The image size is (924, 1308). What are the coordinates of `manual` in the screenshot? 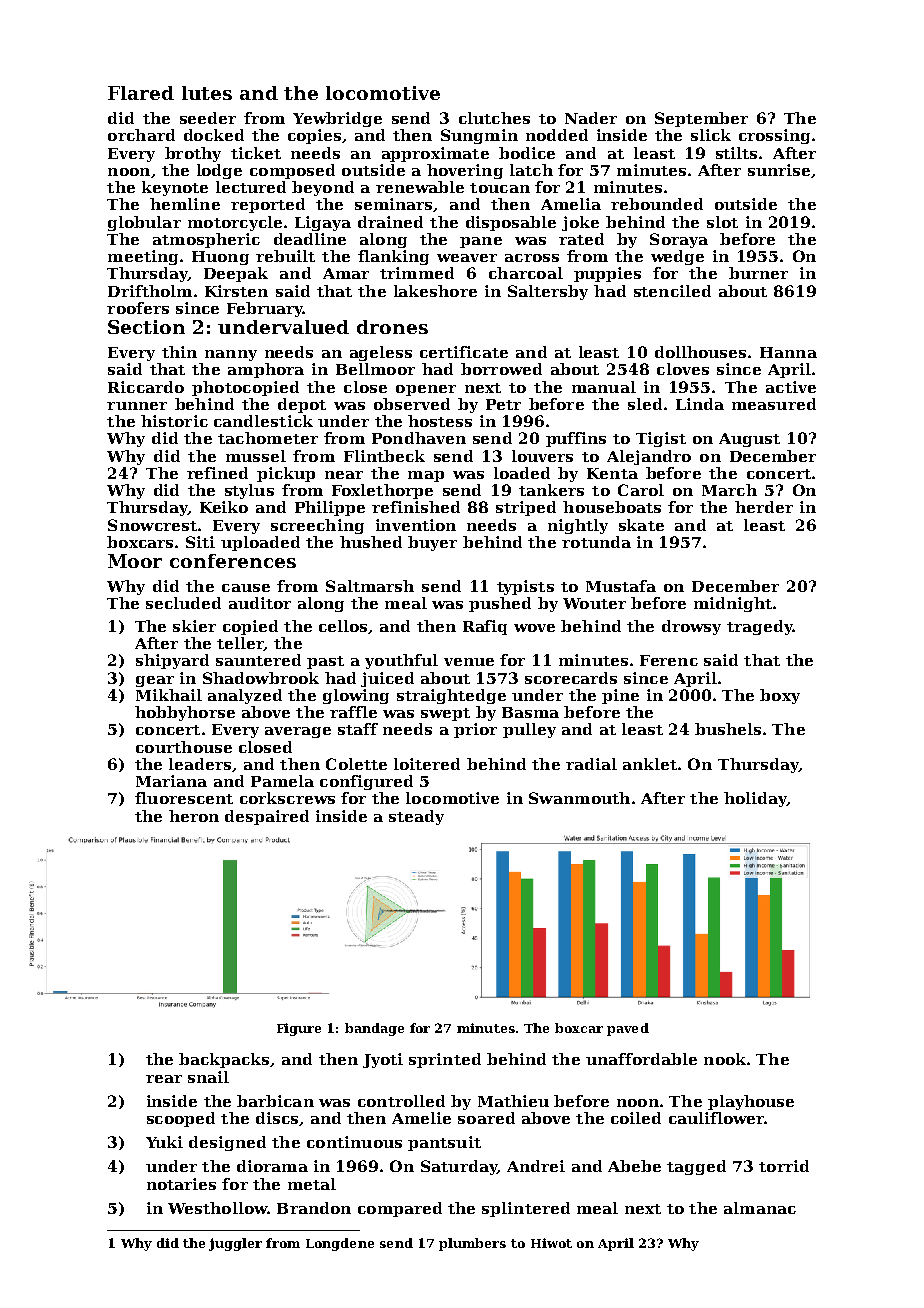 It's located at (604, 387).
